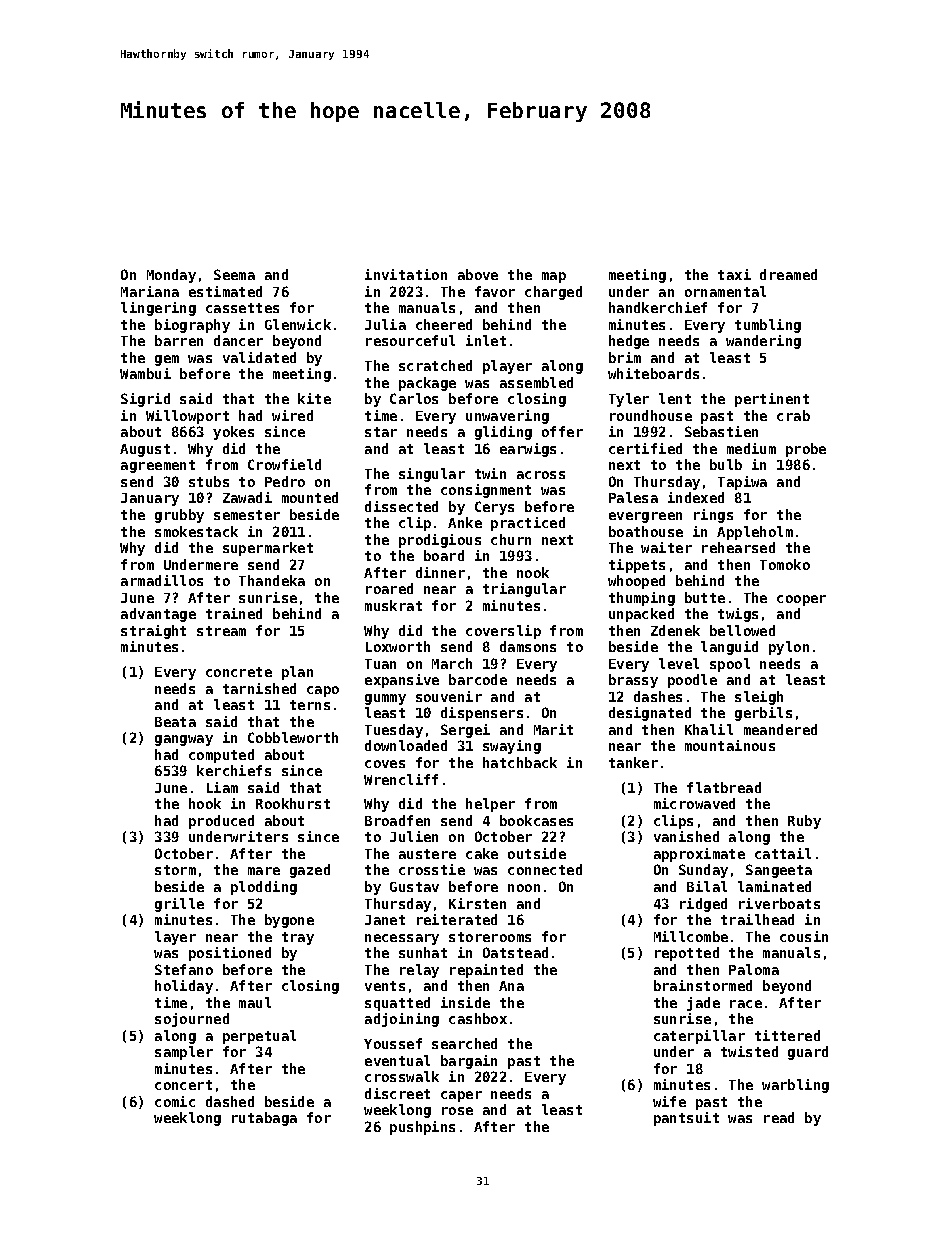  Describe the element at coordinates (422, 1128) in the screenshot. I see `pushpins` at that location.
